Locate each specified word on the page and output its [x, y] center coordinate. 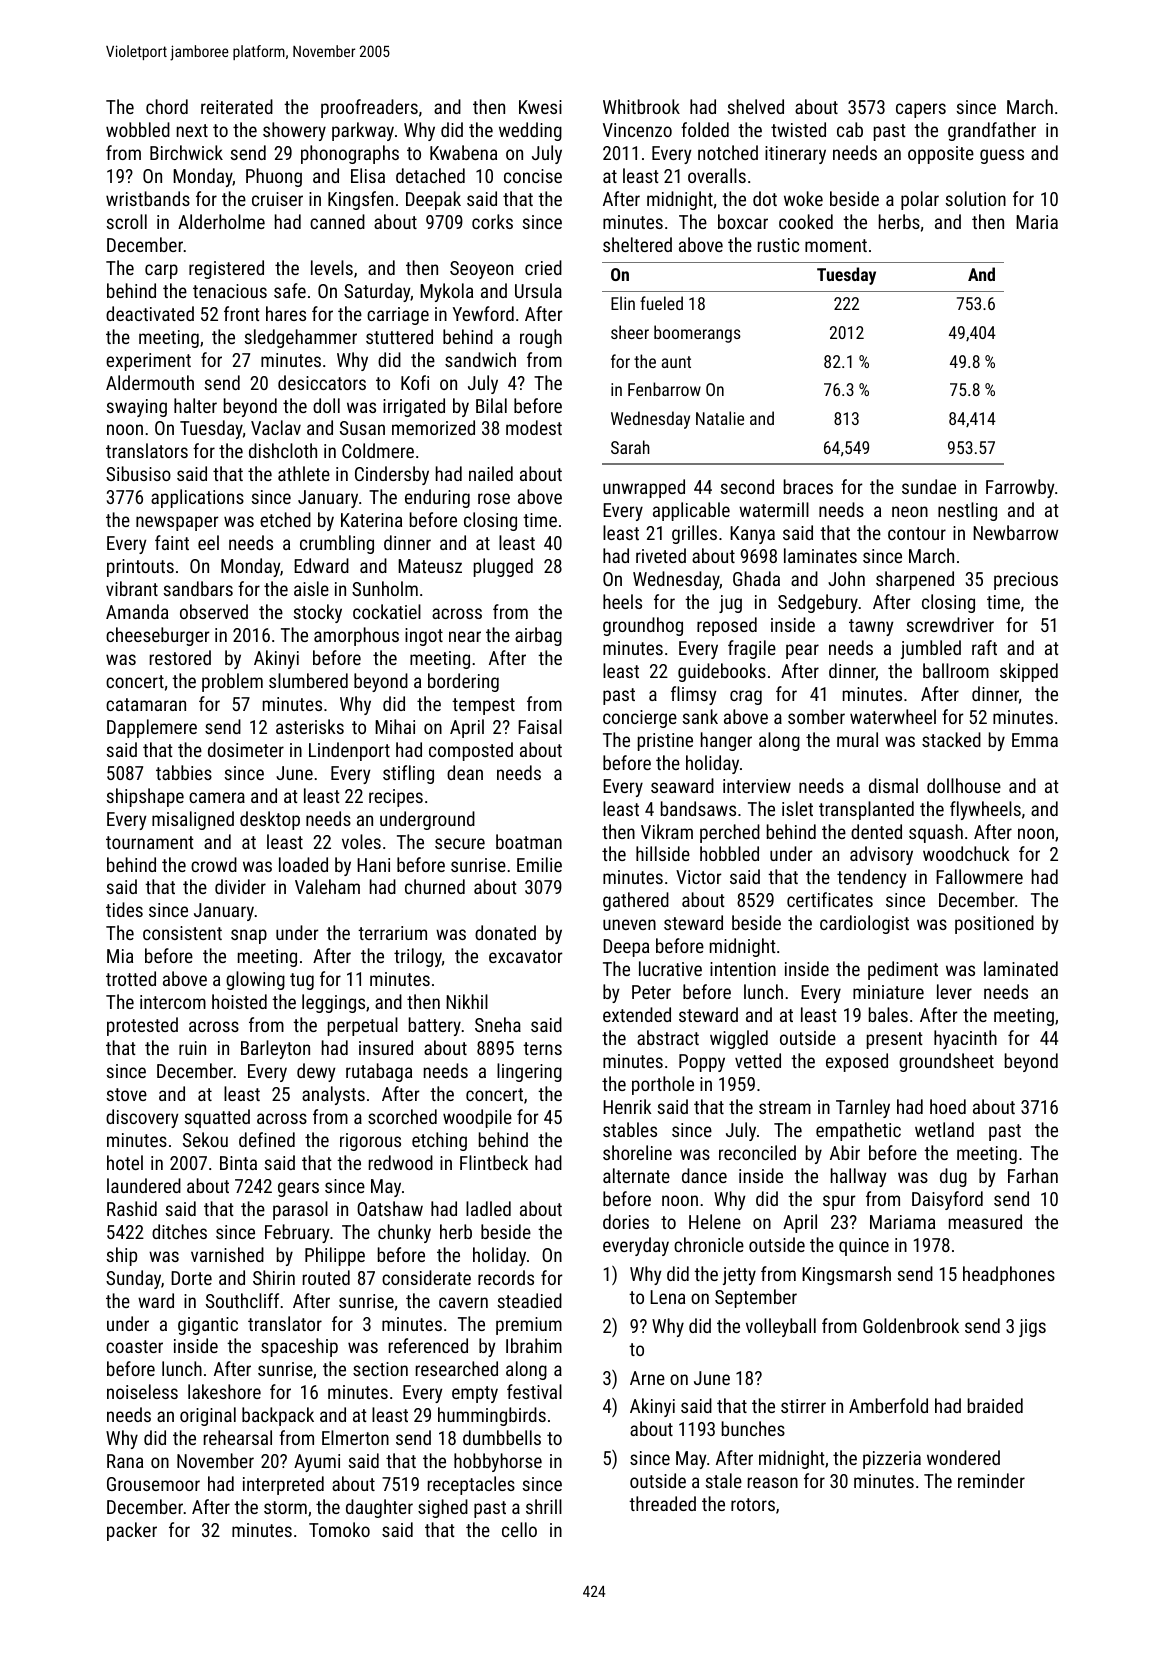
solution [976, 198]
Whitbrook [641, 106]
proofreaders [369, 108]
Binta [238, 1163]
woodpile [477, 1118]
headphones [1009, 1275]
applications [197, 498]
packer [132, 1531]
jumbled [931, 649]
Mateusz [430, 566]
